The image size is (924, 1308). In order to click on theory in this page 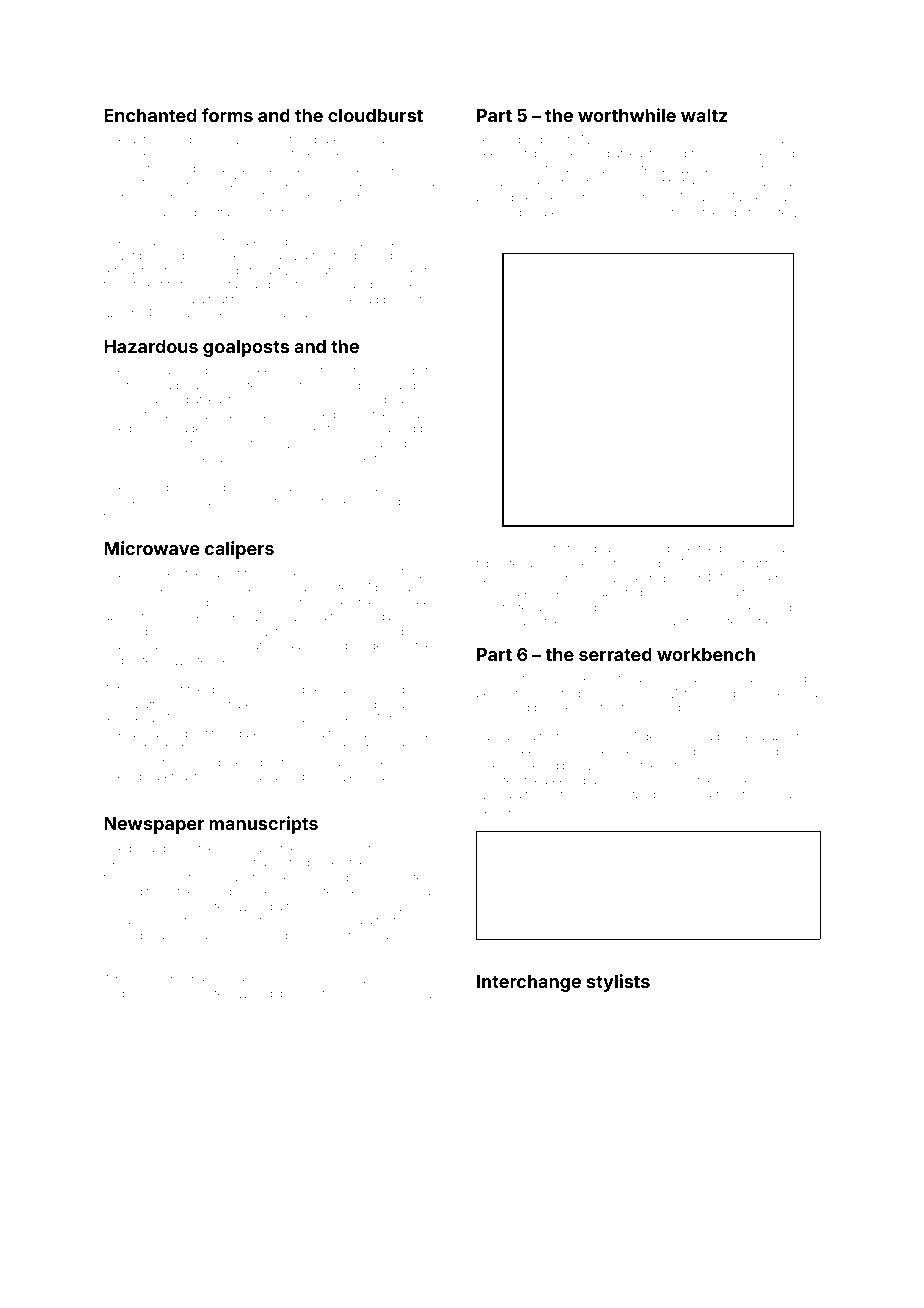, I will do `click(212, 778)`.
